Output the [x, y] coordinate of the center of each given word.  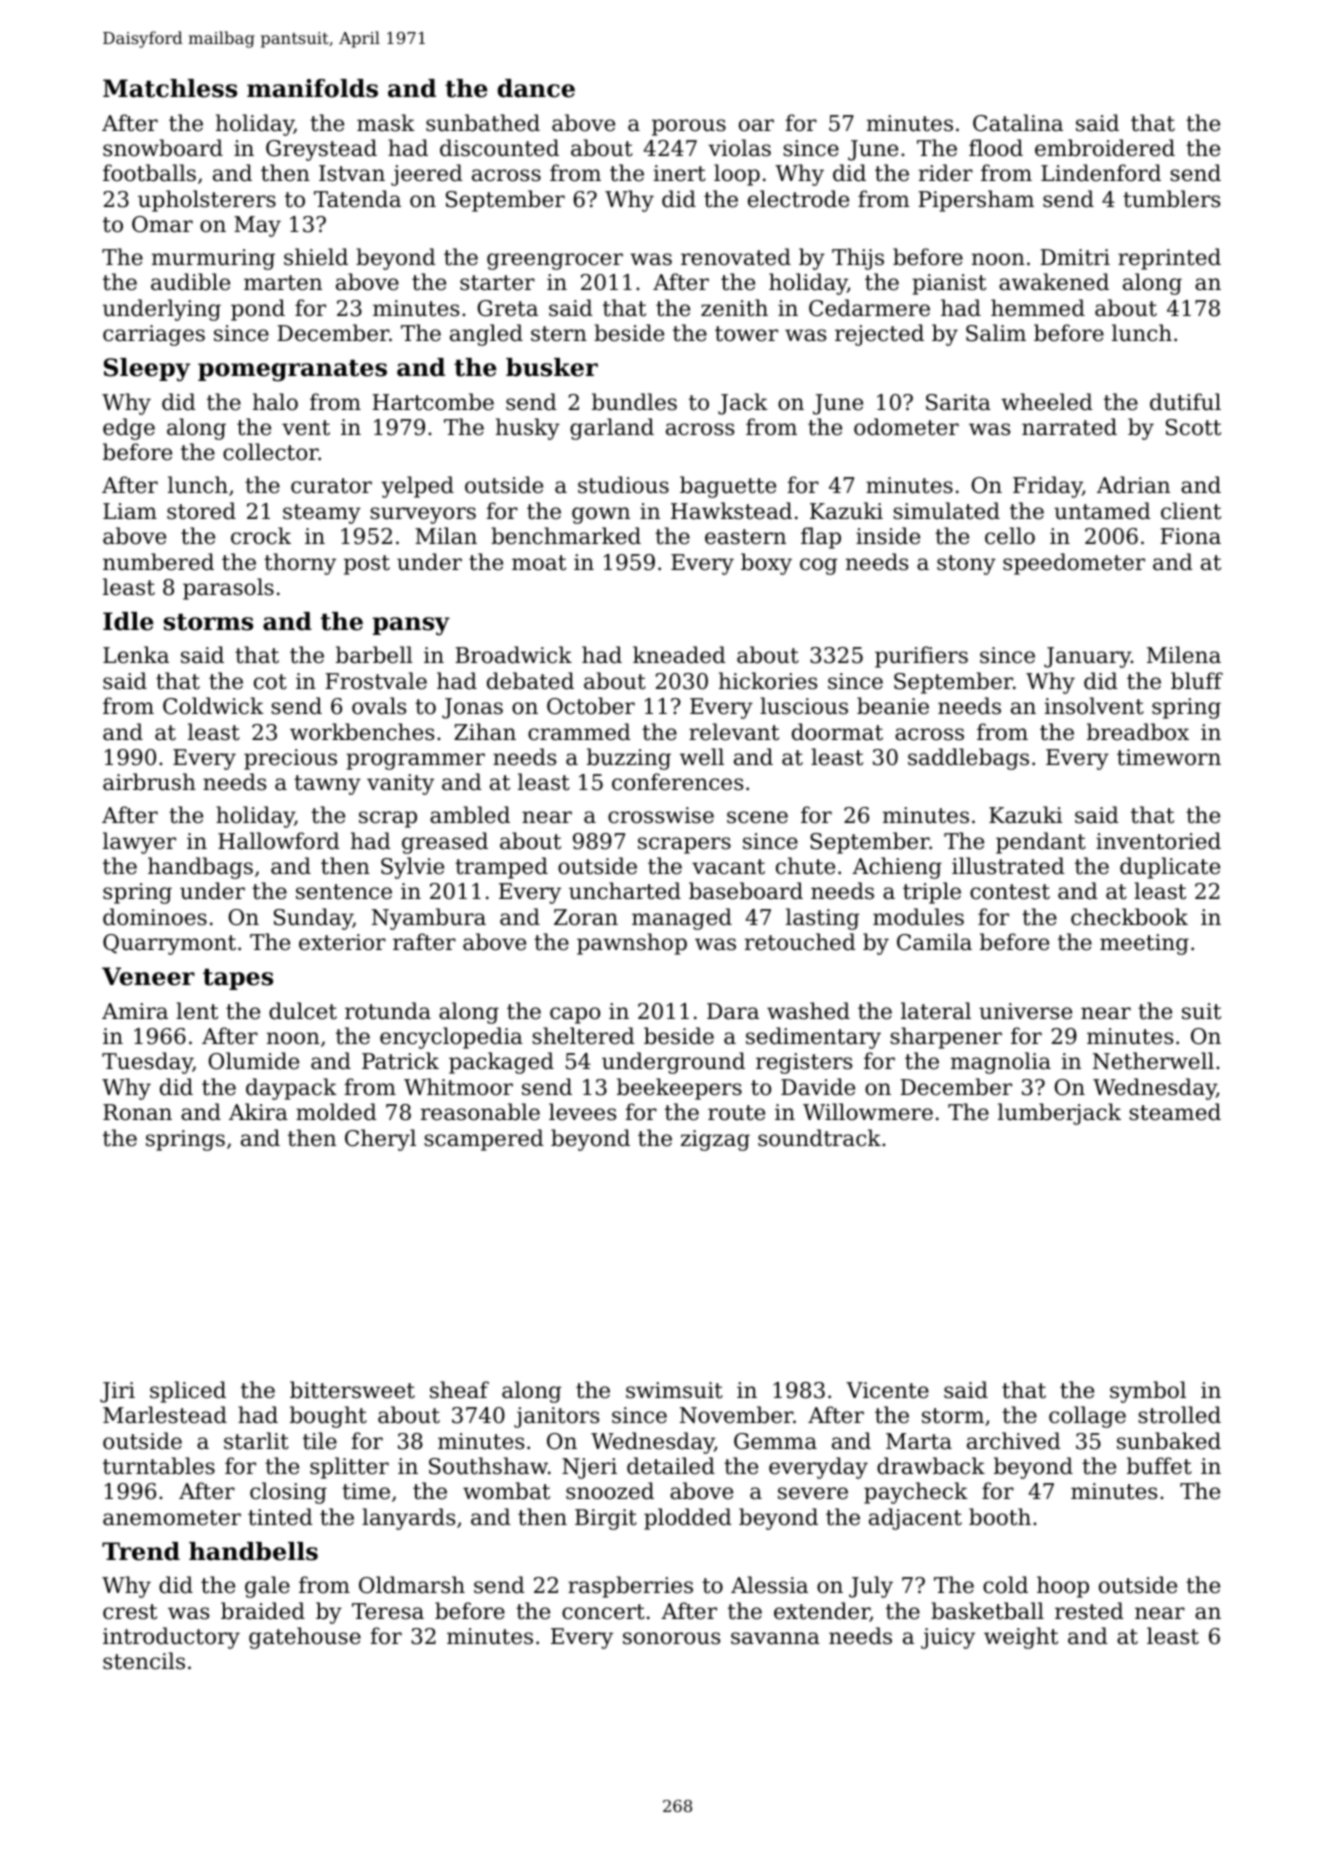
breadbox [1138, 732]
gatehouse [305, 1638]
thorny [300, 564]
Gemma [775, 1441]
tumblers [1171, 199]
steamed [1175, 1112]
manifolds [312, 88]
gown [601, 515]
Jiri [117, 1392]
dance [536, 88]
